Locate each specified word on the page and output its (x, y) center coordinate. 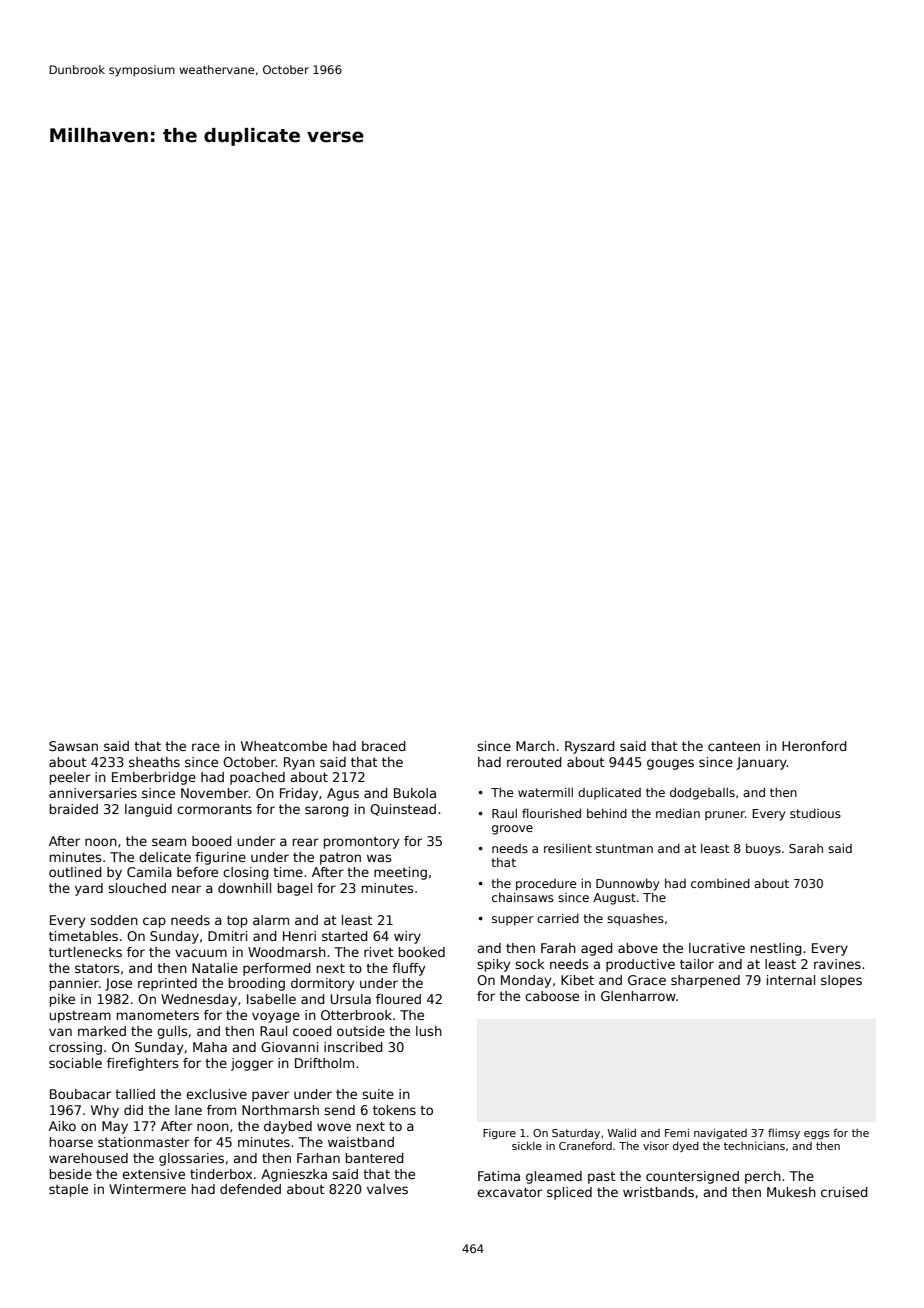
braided (74, 809)
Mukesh (791, 1192)
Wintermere (147, 1189)
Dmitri (227, 936)
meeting (400, 873)
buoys (763, 849)
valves (387, 1189)
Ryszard (590, 747)
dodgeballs (702, 793)
